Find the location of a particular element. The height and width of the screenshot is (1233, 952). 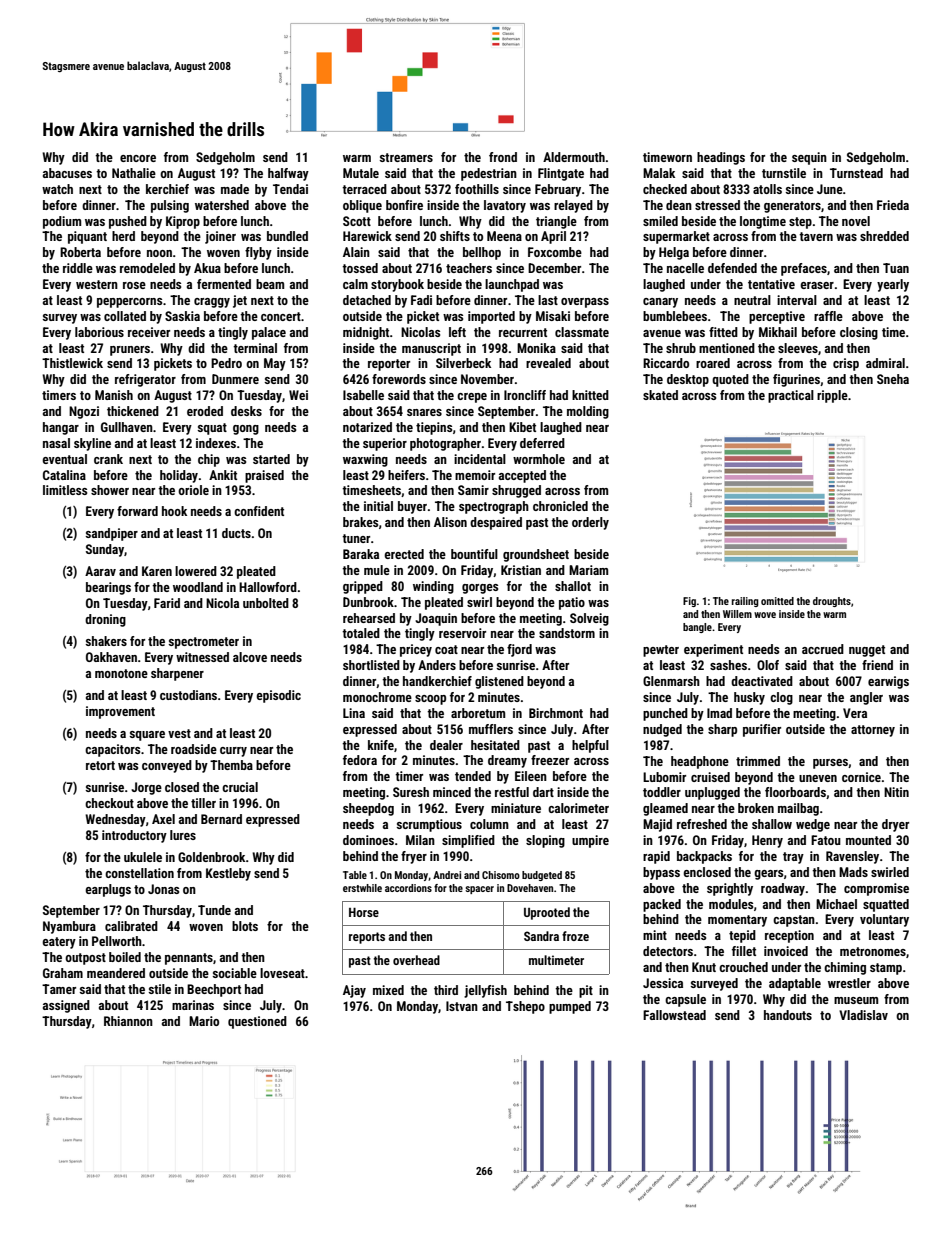

bearings is located at coordinates (108, 588).
